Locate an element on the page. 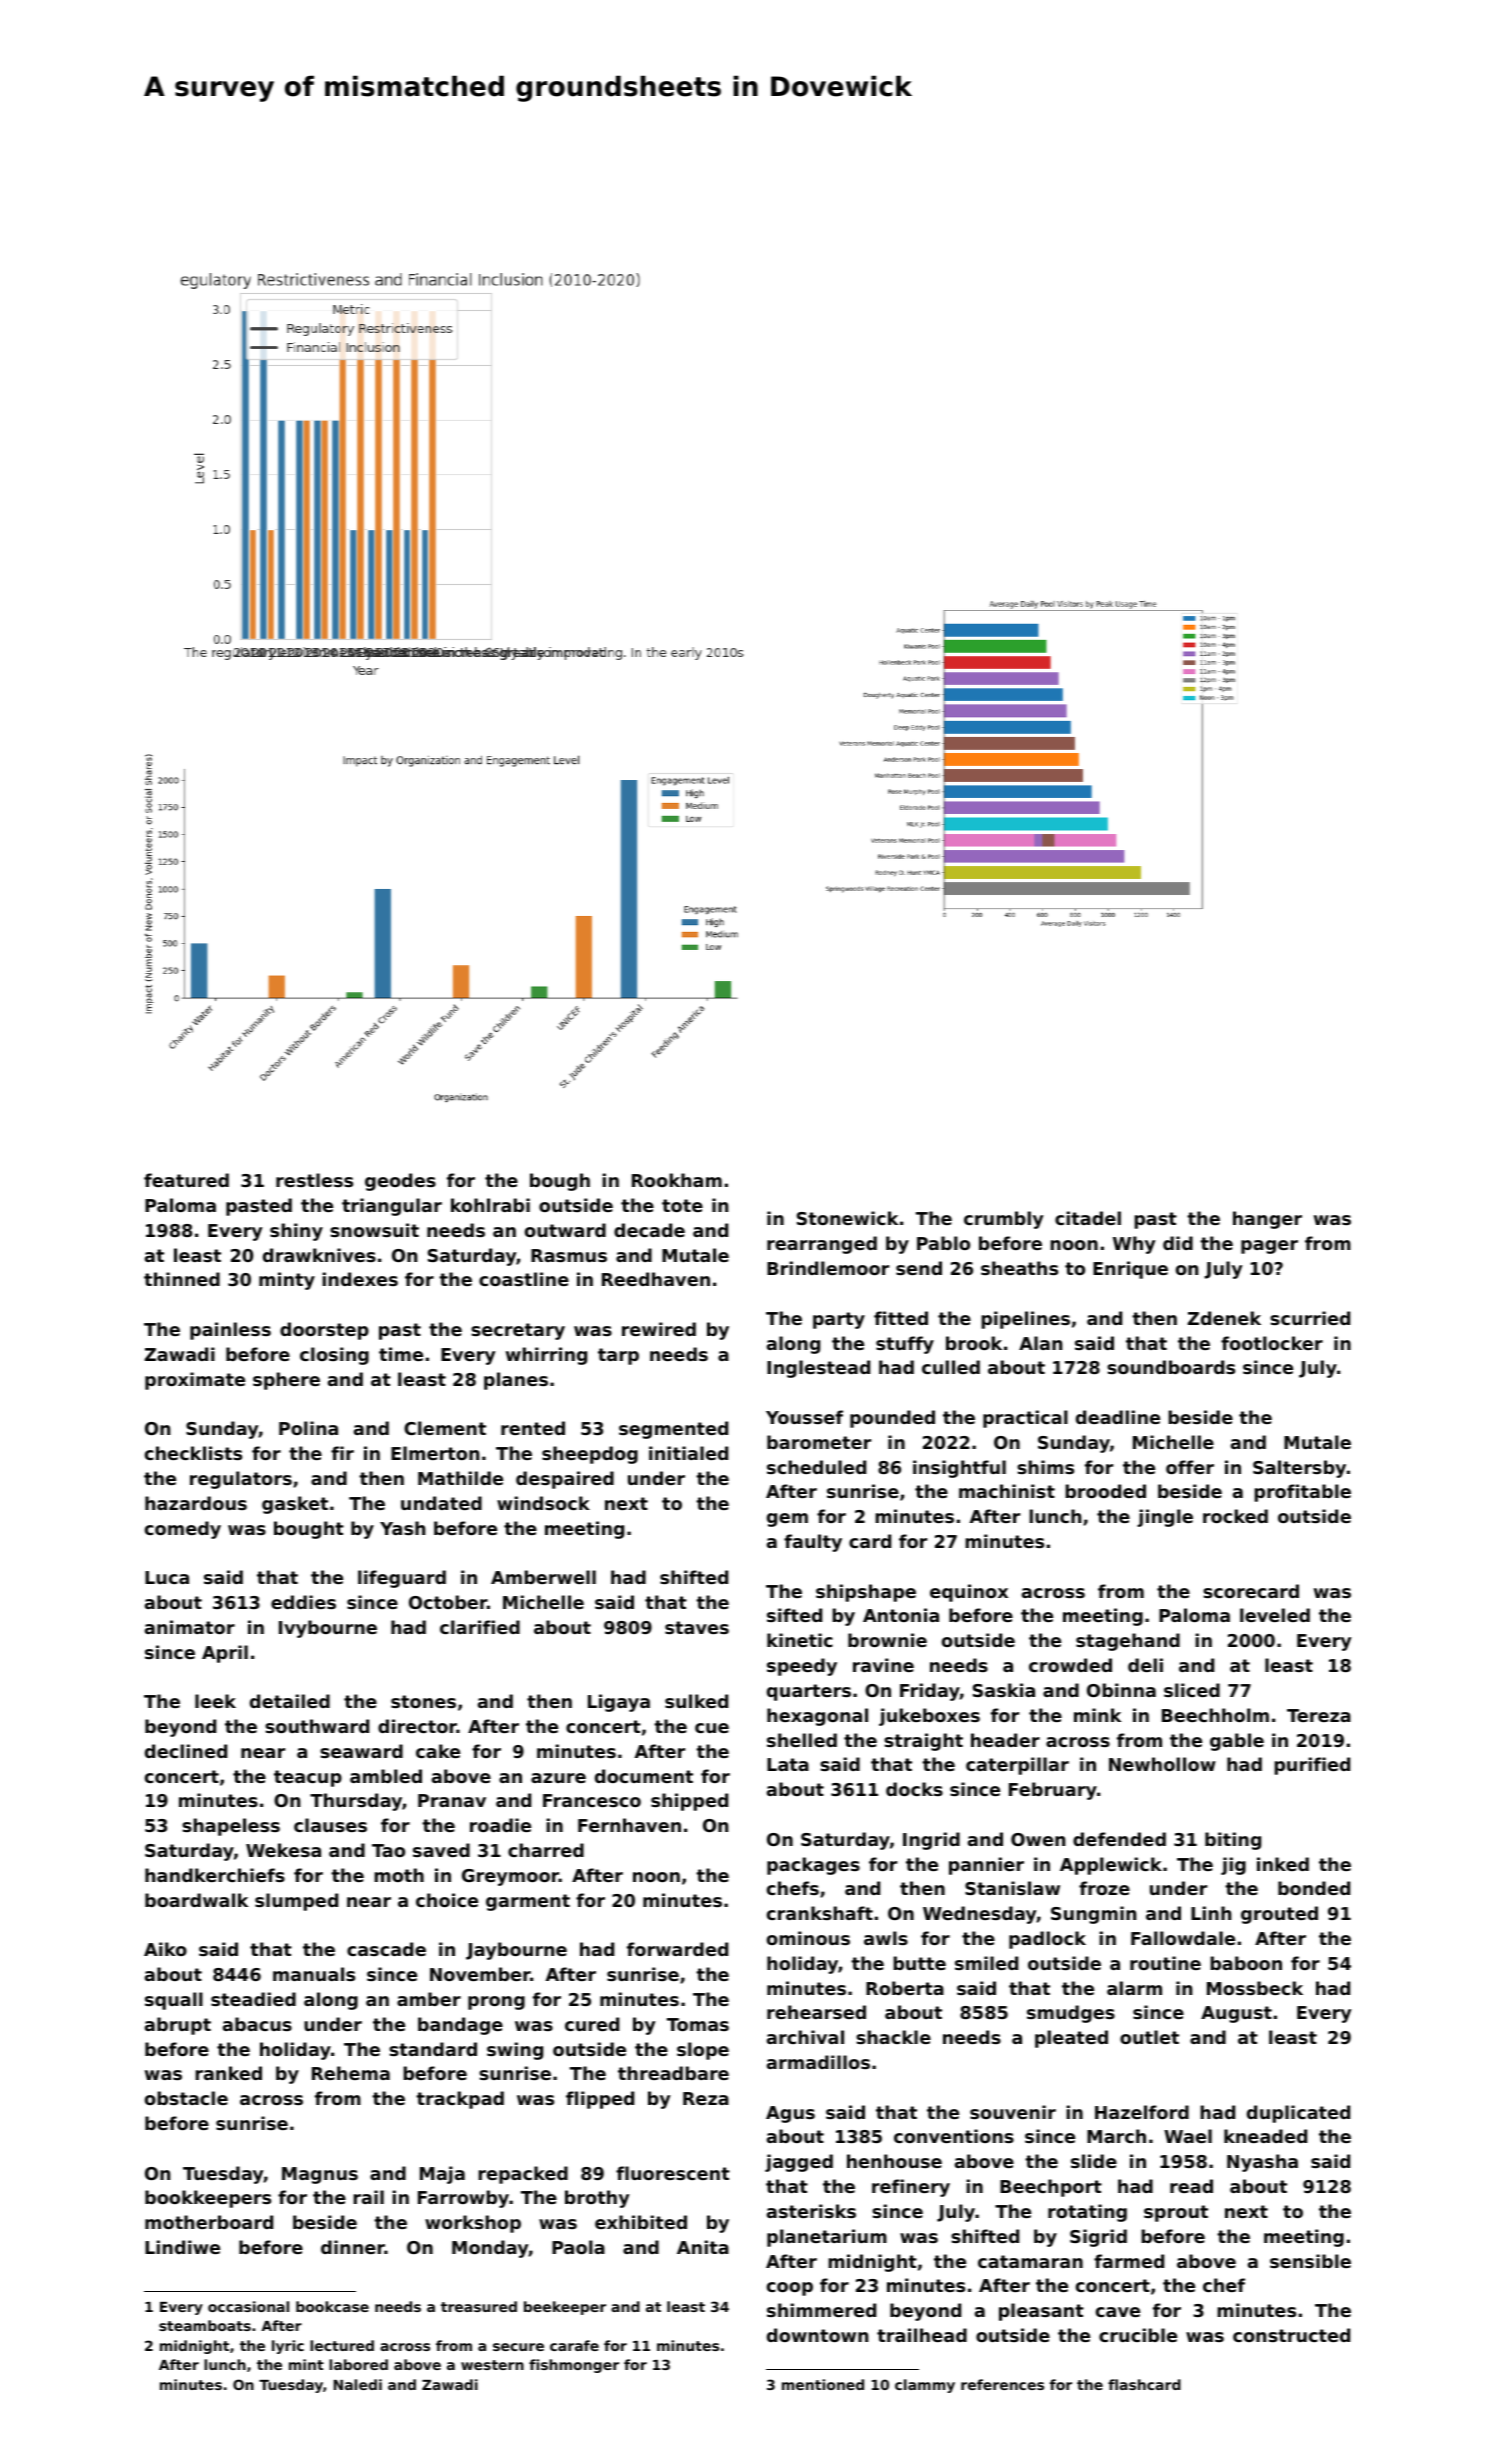 This image has height=2464, width=1496. windsock is located at coordinates (543, 1503).
